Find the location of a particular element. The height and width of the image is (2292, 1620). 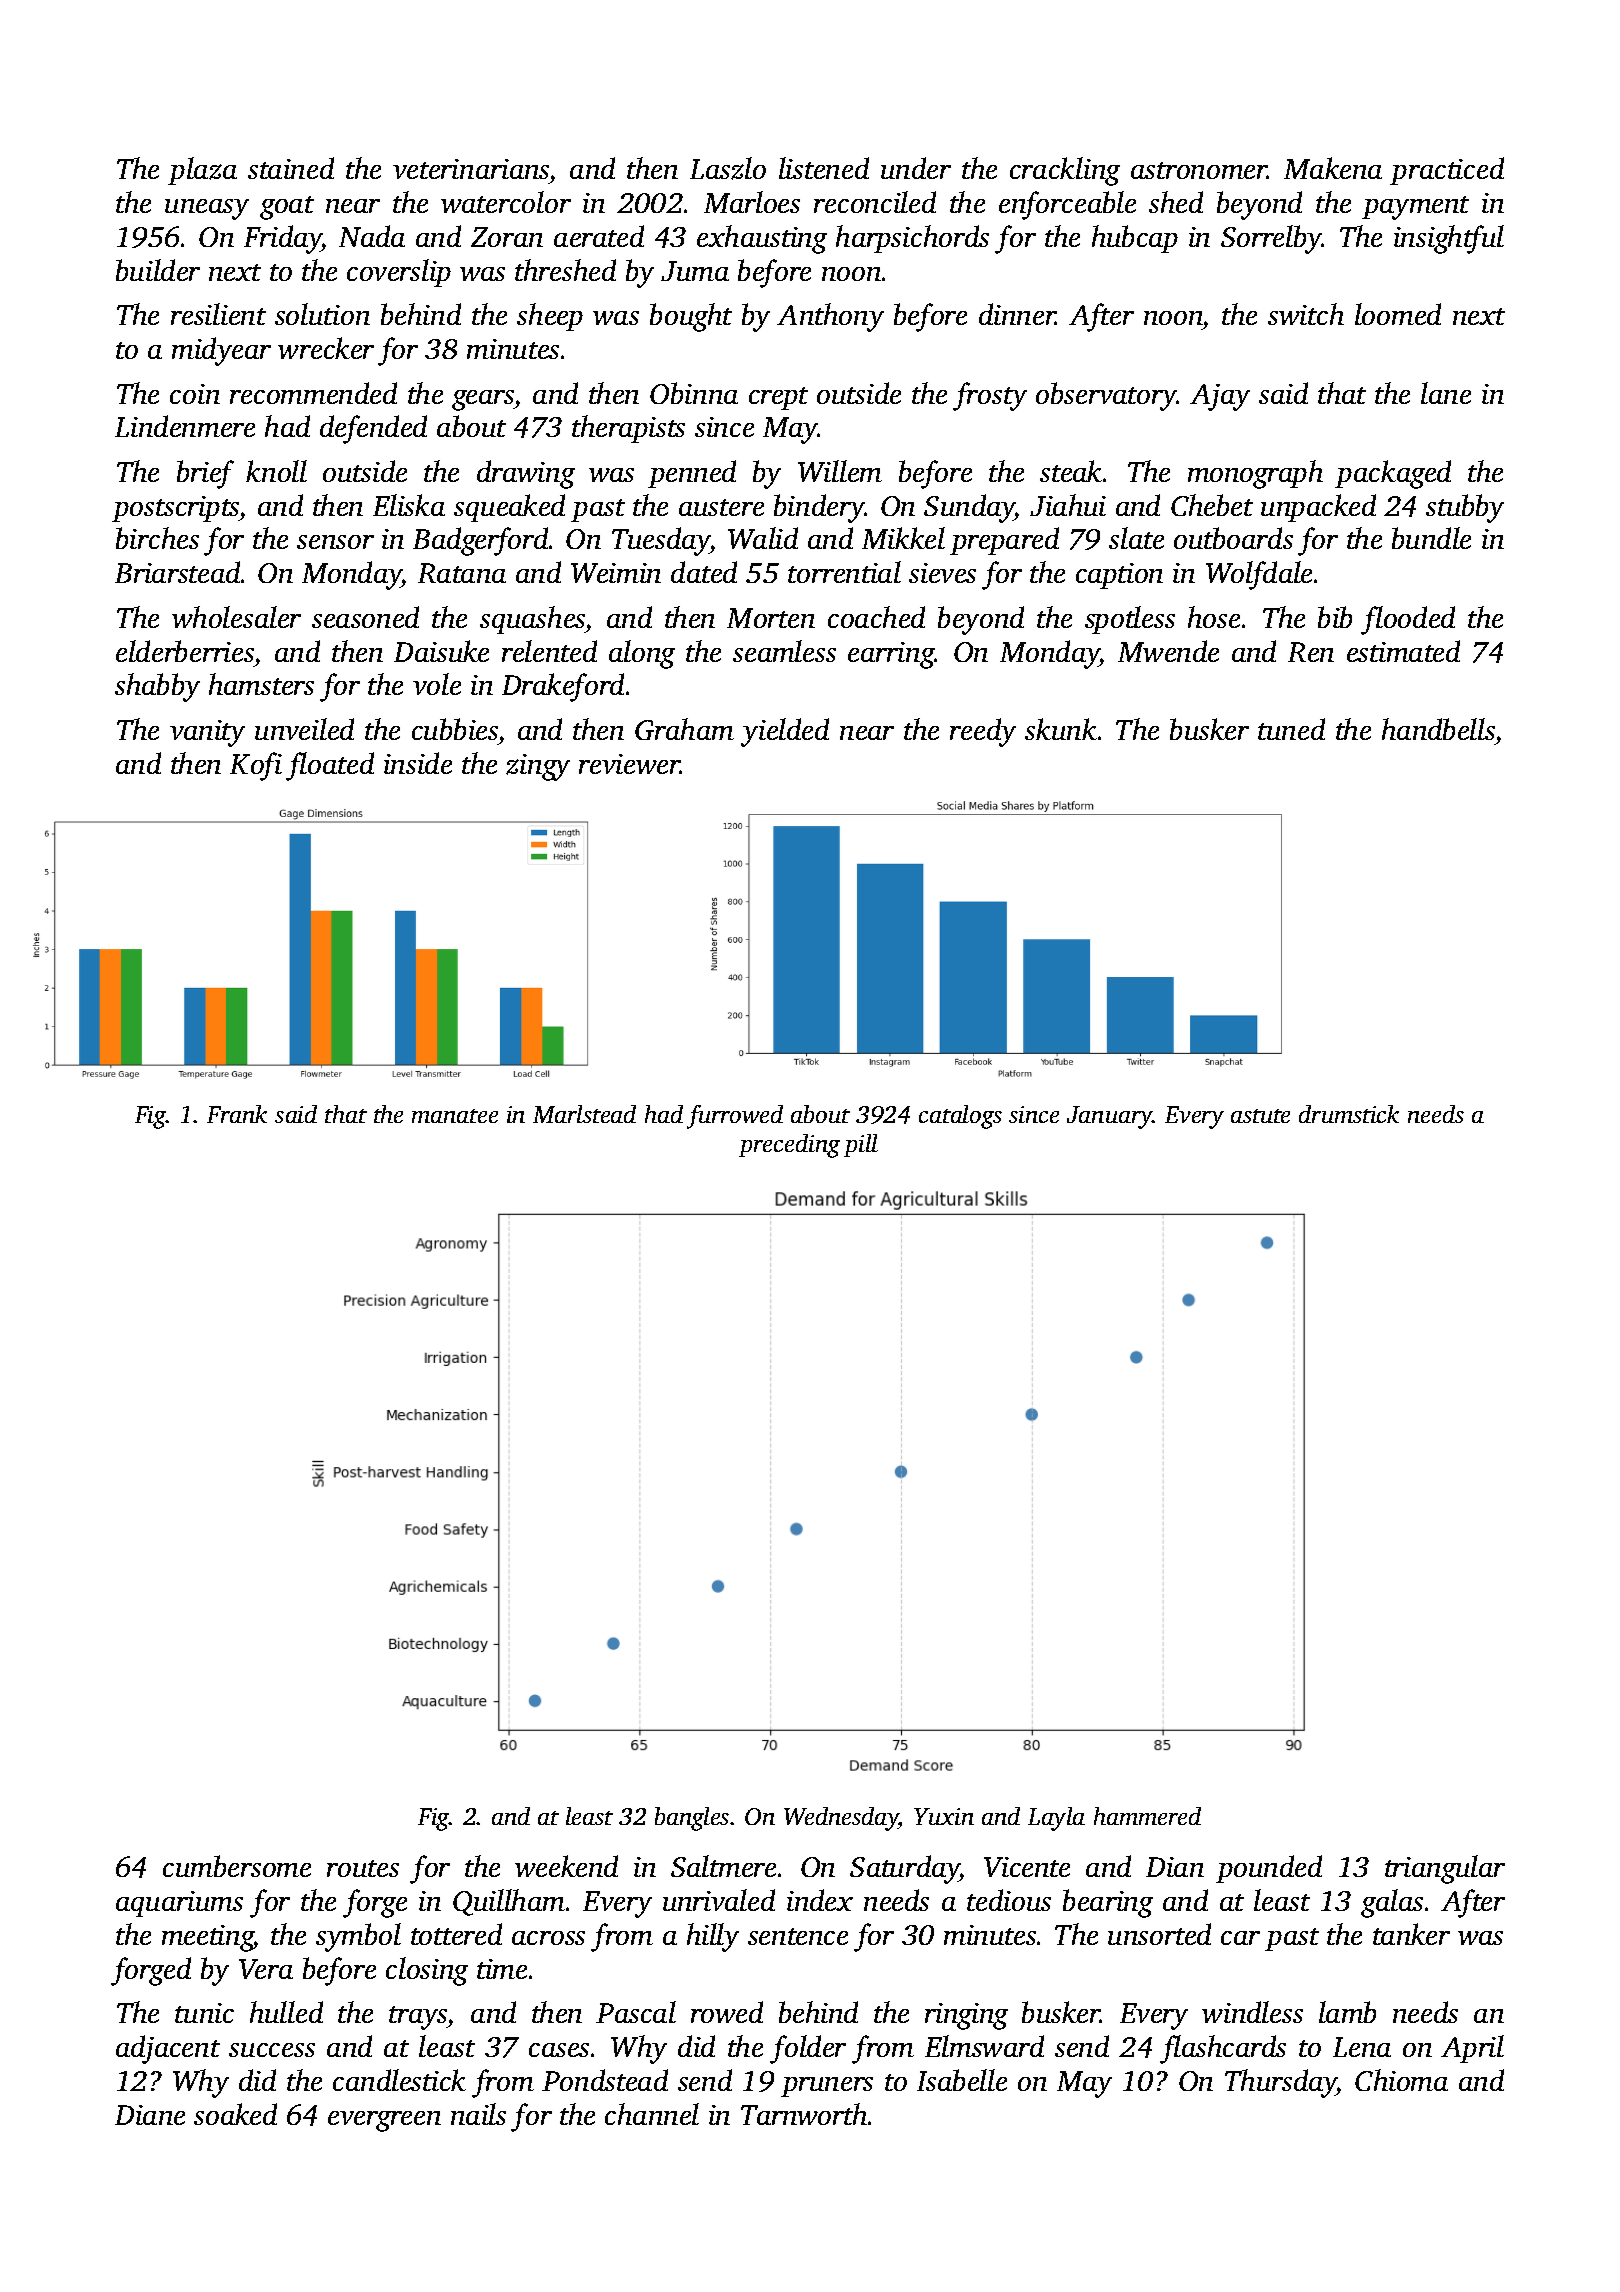

practiced is located at coordinates (1447, 171).
